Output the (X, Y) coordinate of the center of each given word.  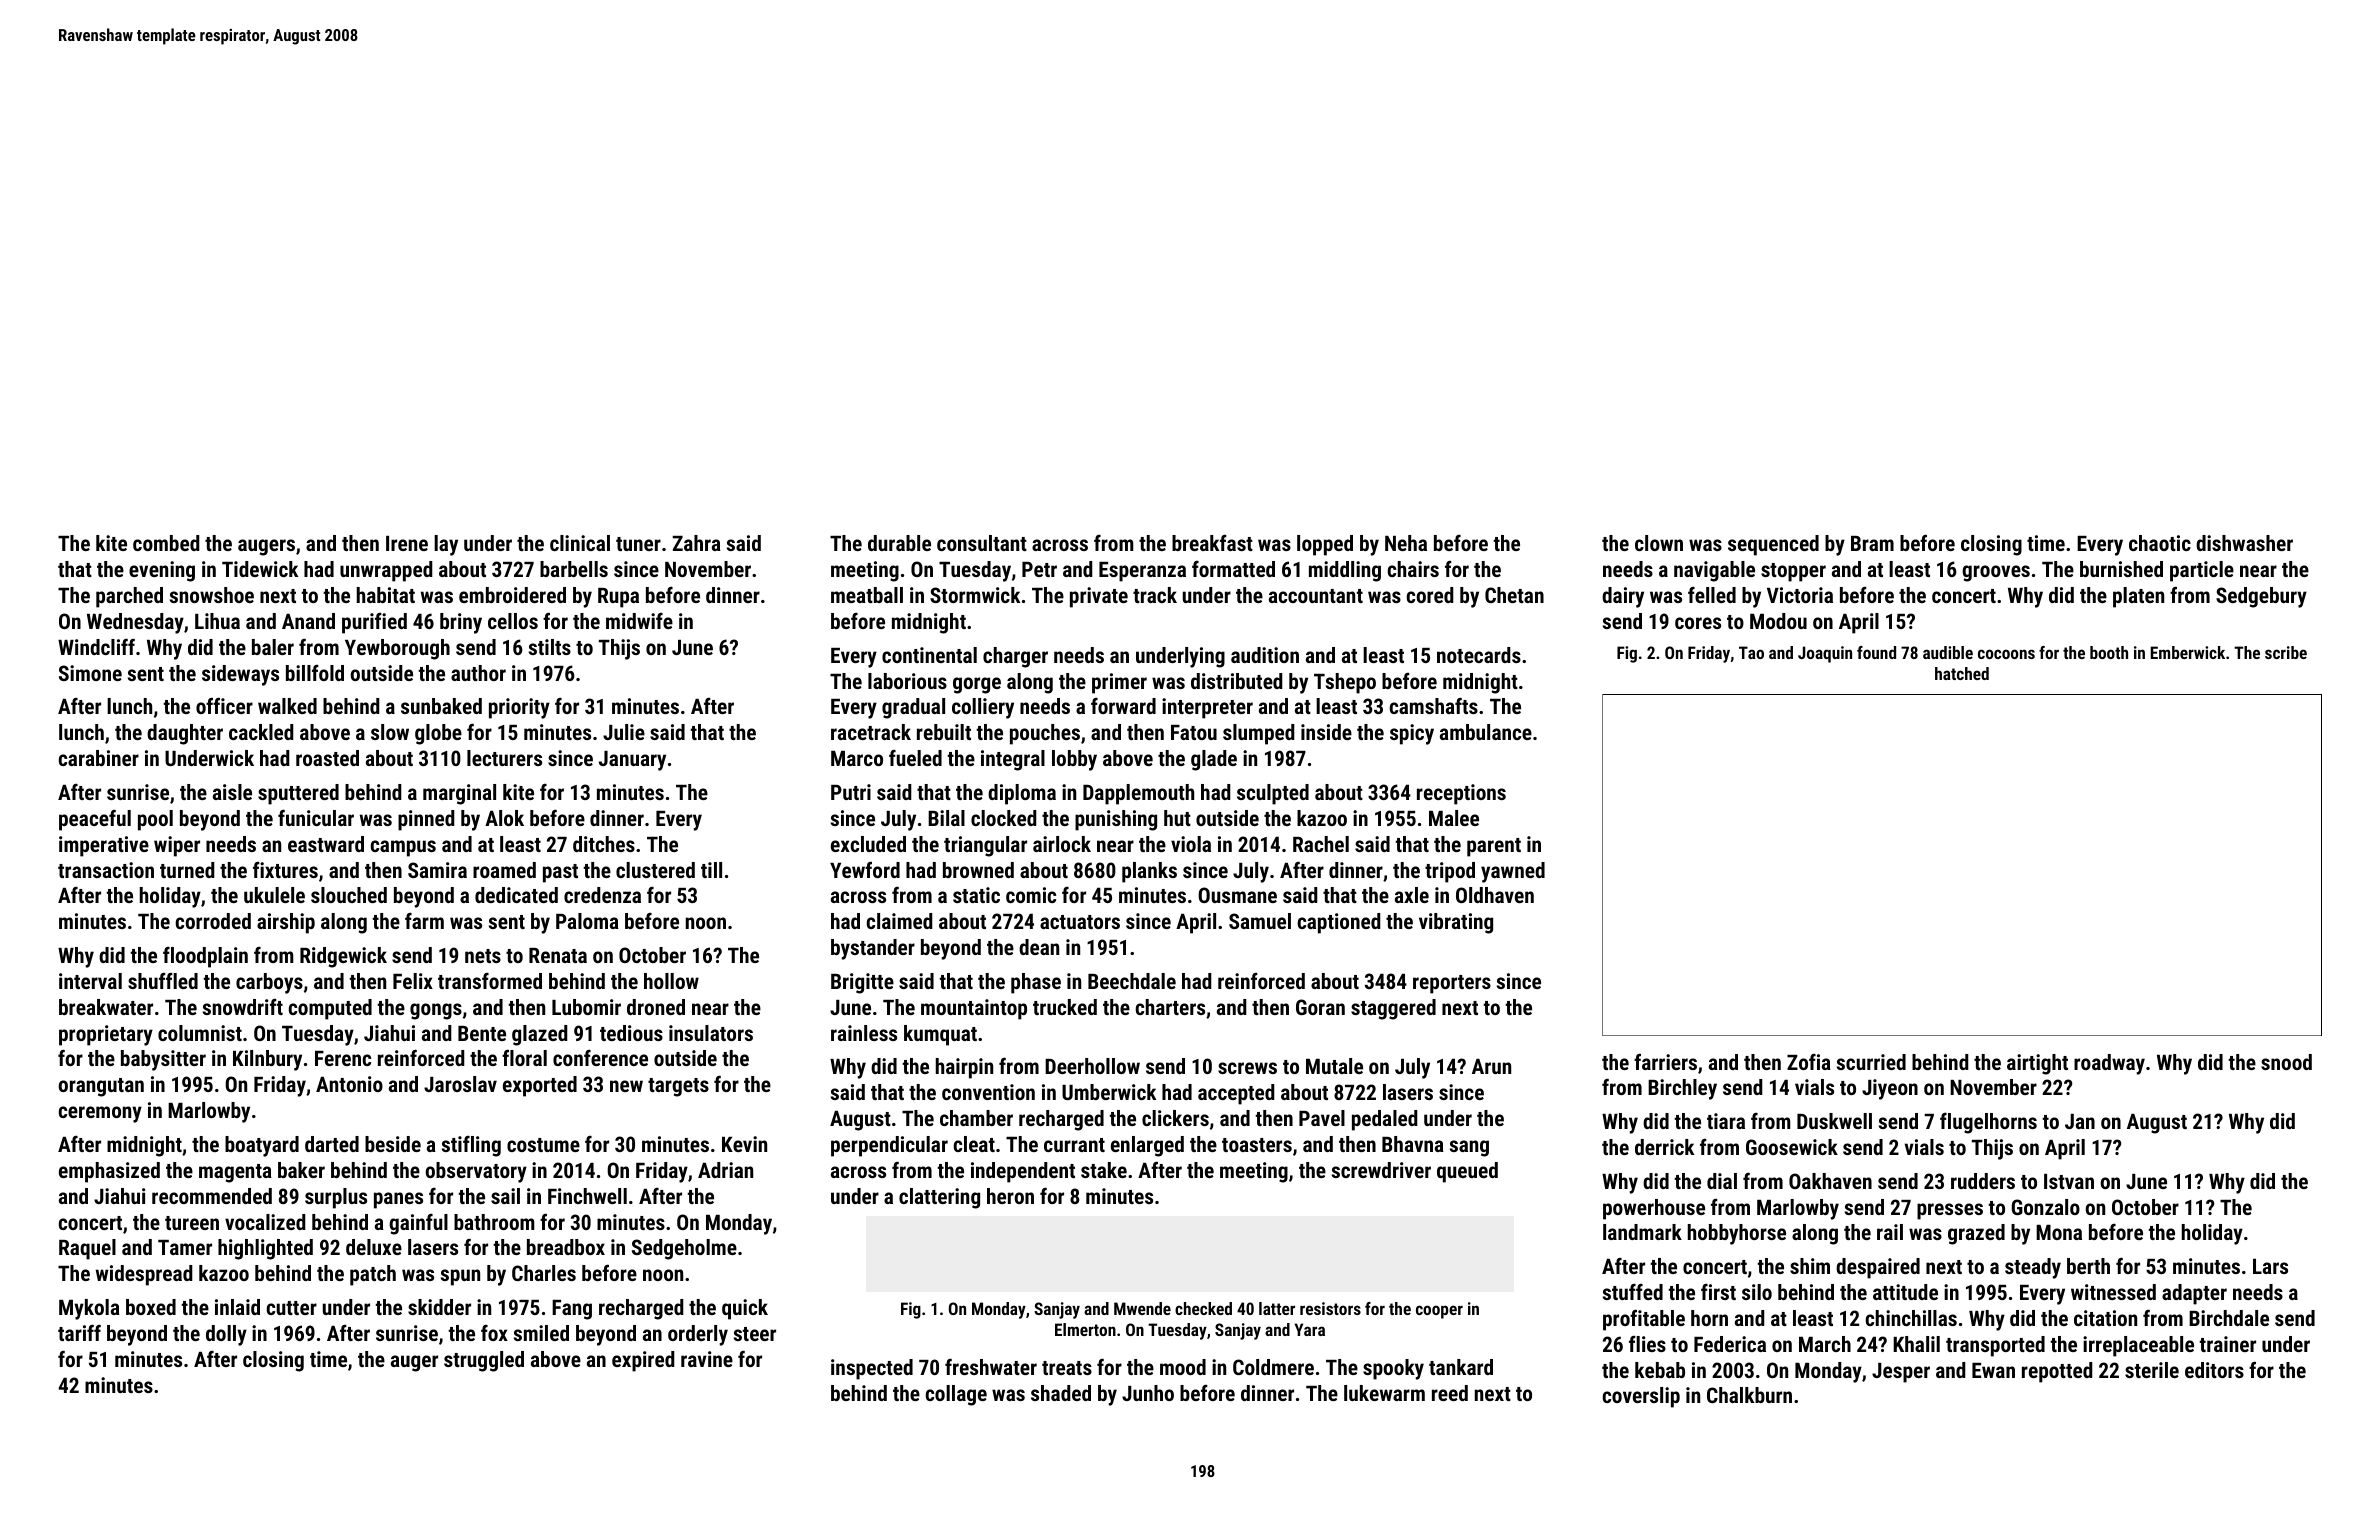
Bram (1872, 543)
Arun (1491, 1066)
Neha (1406, 543)
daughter (185, 734)
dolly (226, 1335)
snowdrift (243, 1007)
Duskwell (1834, 1121)
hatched (1962, 673)
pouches (1045, 734)
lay (446, 545)
